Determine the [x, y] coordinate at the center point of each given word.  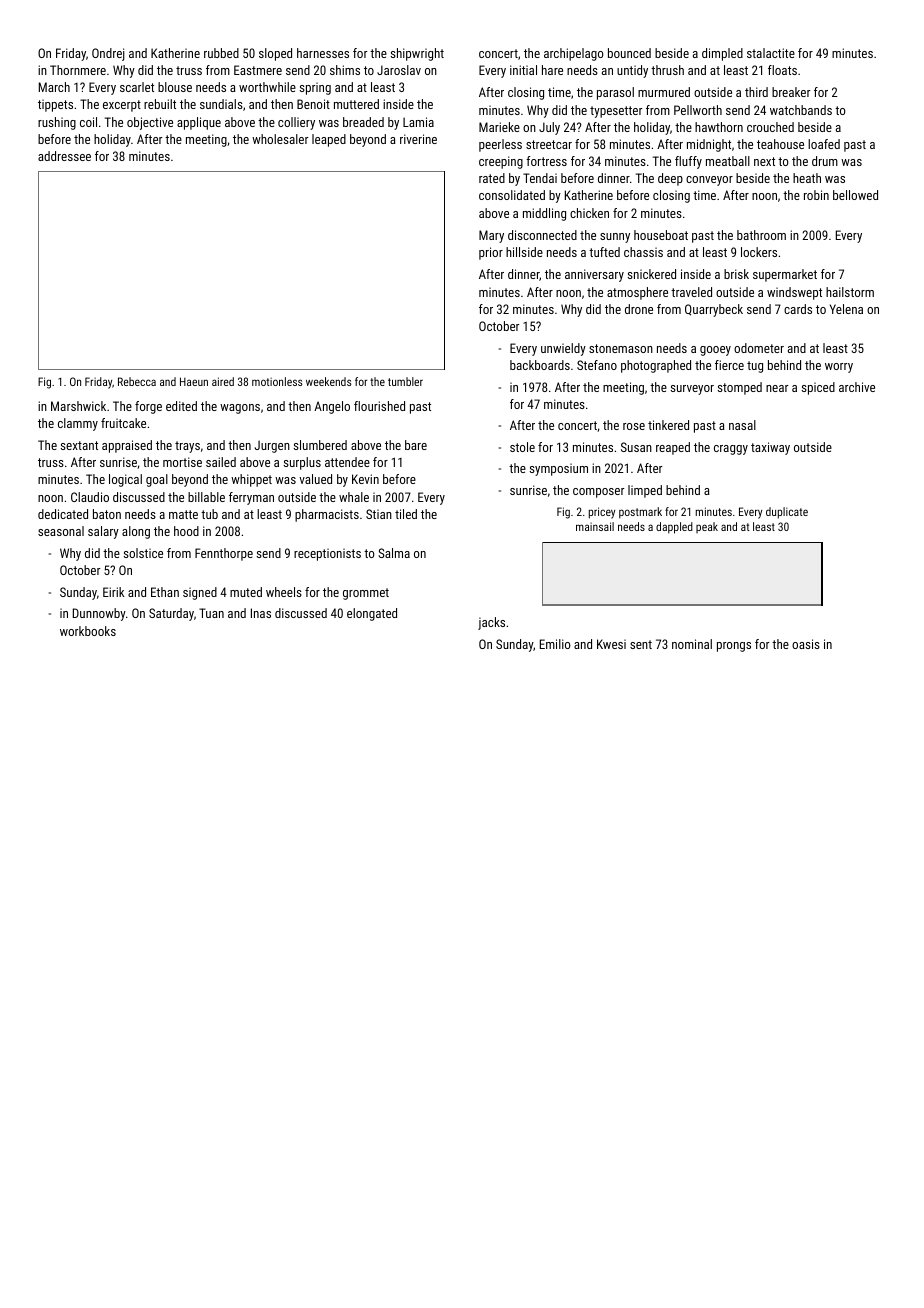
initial [523, 70]
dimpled [722, 54]
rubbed [221, 53]
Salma [394, 553]
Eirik [114, 592]
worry [839, 368]
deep [670, 179]
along [136, 532]
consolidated [512, 195]
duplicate [787, 513]
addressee [64, 156]
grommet [366, 594]
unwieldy [563, 349]
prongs [734, 647]
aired [223, 381]
